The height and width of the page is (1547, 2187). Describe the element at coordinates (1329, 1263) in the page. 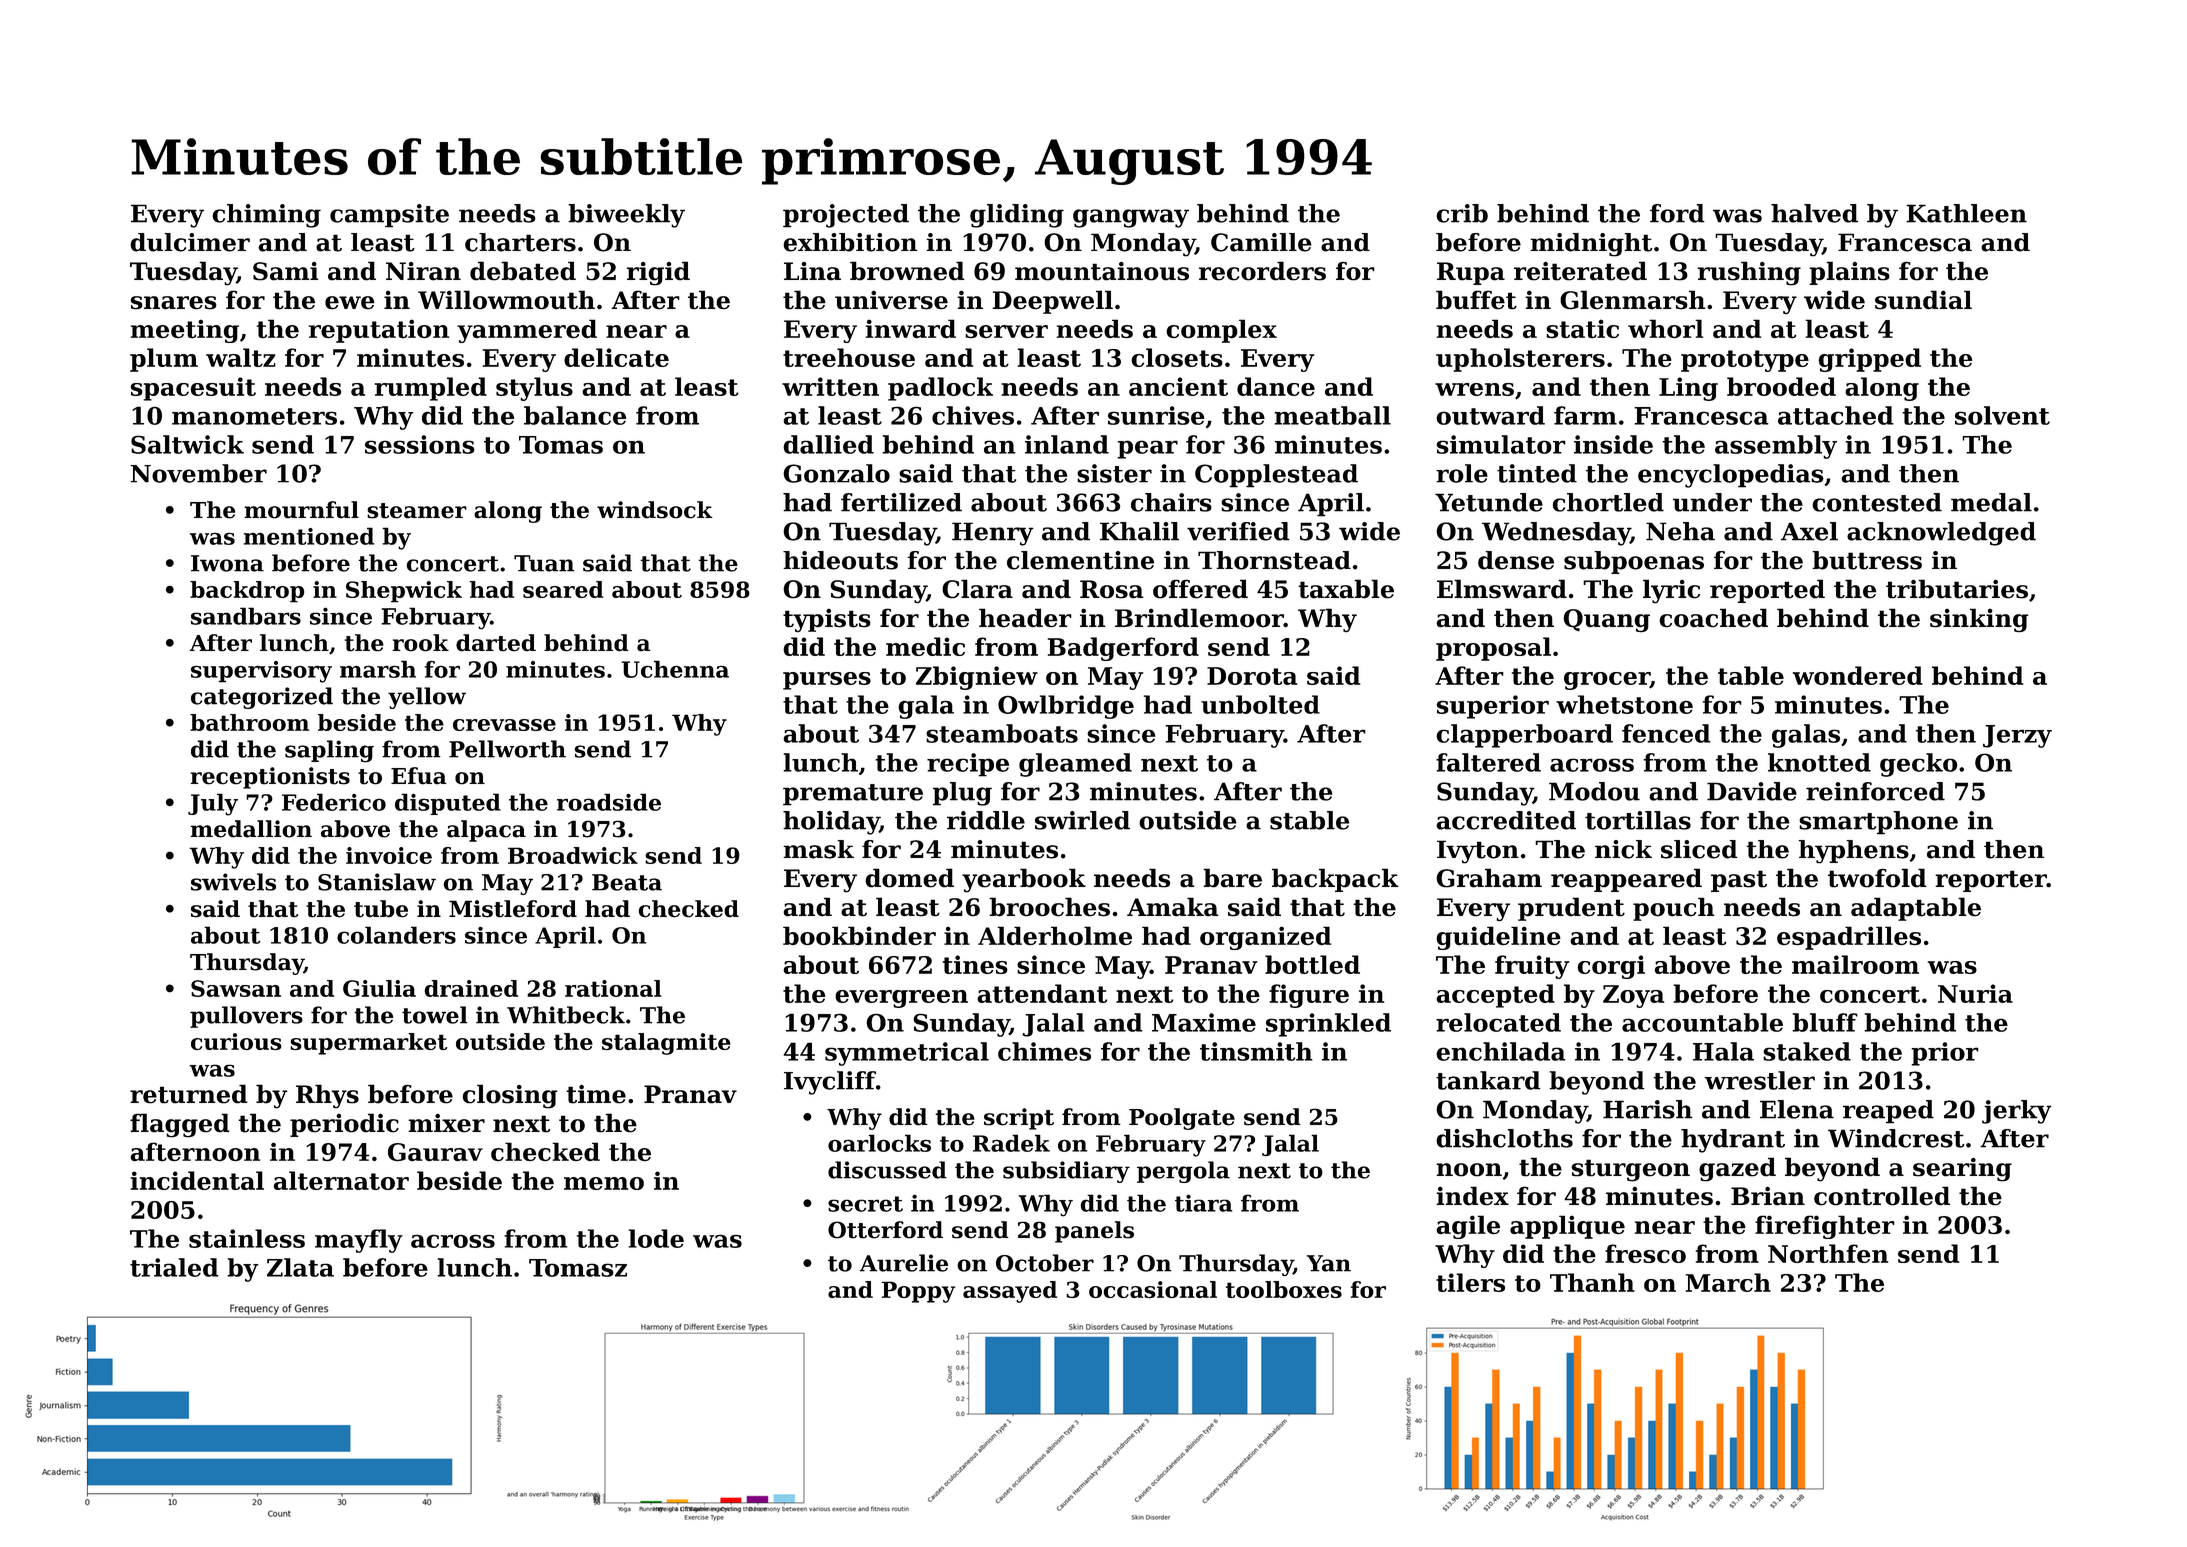

I see `Yan` at that location.
